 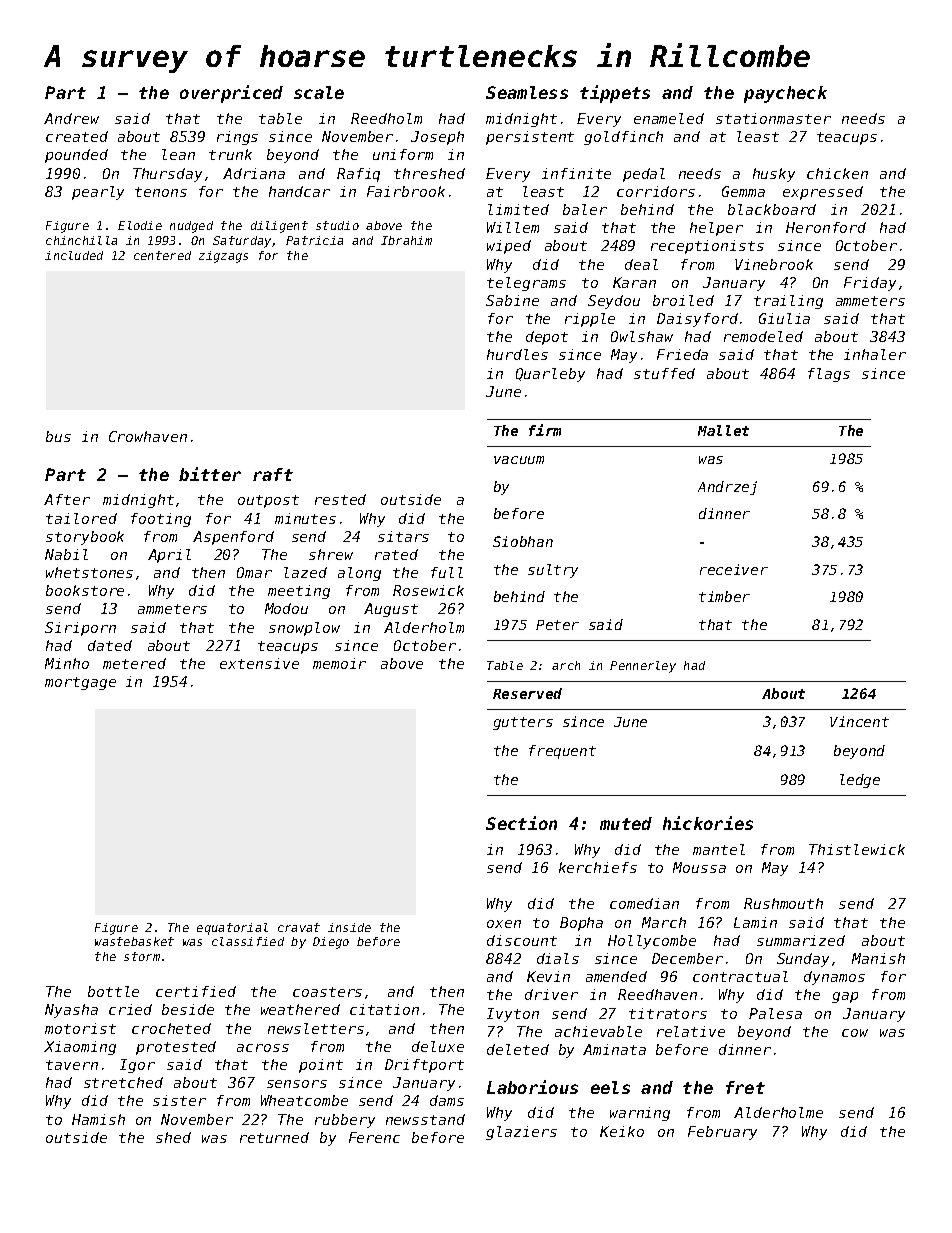 What do you see at coordinates (785, 94) in the screenshot?
I see `paycheck` at bounding box center [785, 94].
